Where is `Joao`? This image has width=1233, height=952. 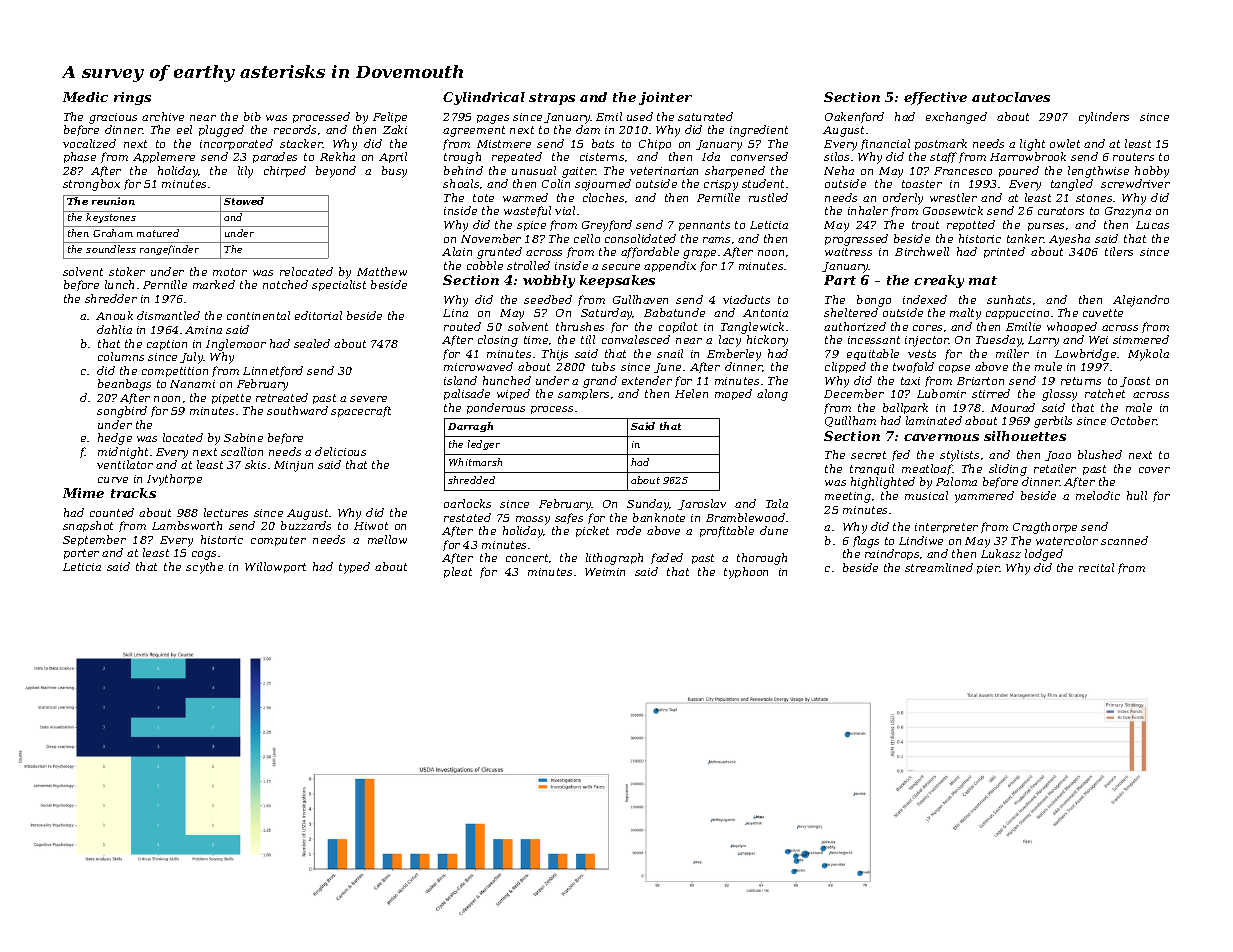 Joao is located at coordinates (1058, 456).
